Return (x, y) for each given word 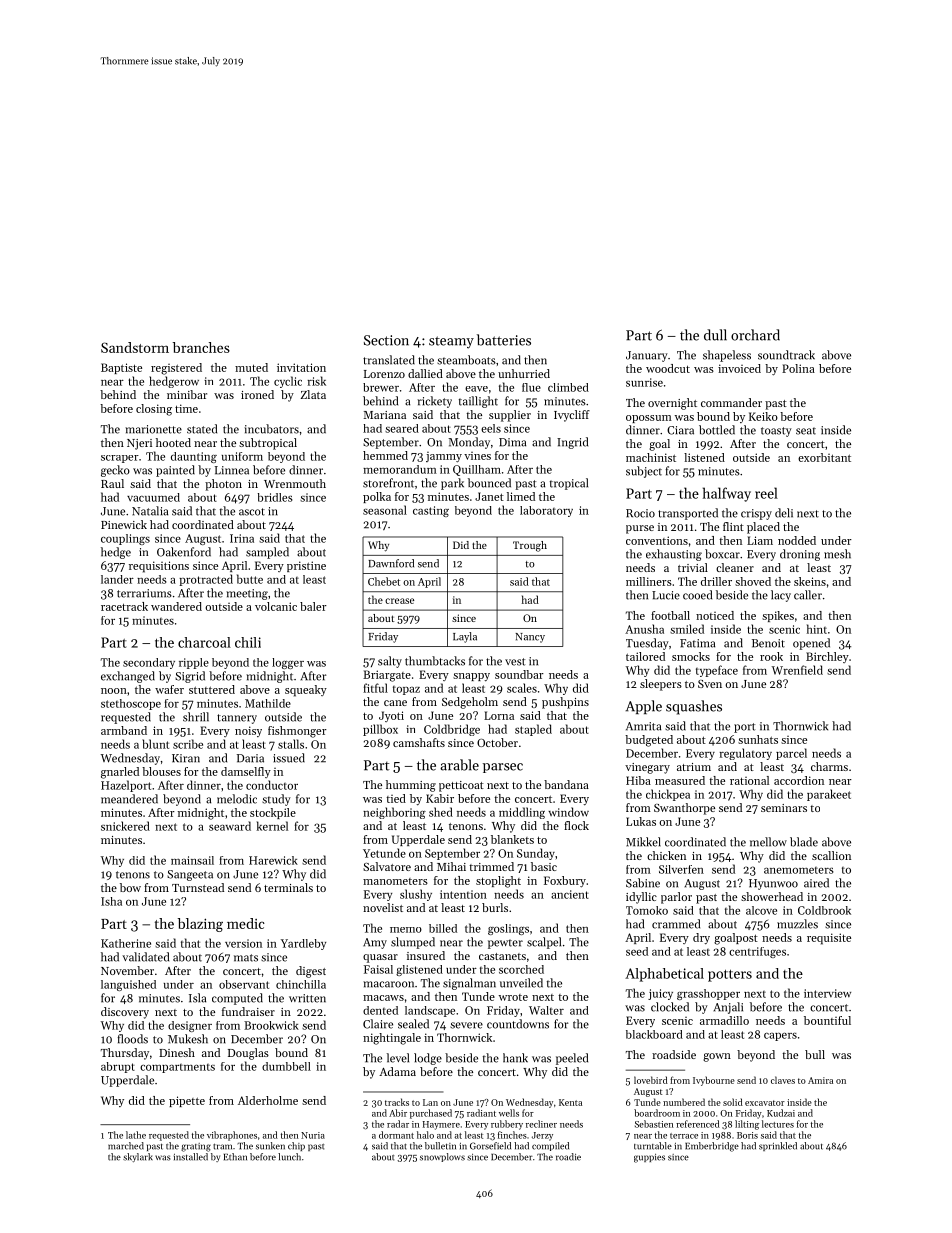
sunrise (644, 382)
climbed (568, 387)
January (647, 356)
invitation (301, 367)
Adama (397, 1071)
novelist (383, 907)
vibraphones (232, 1136)
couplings (125, 539)
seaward (230, 826)
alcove (761, 910)
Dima (512, 442)
